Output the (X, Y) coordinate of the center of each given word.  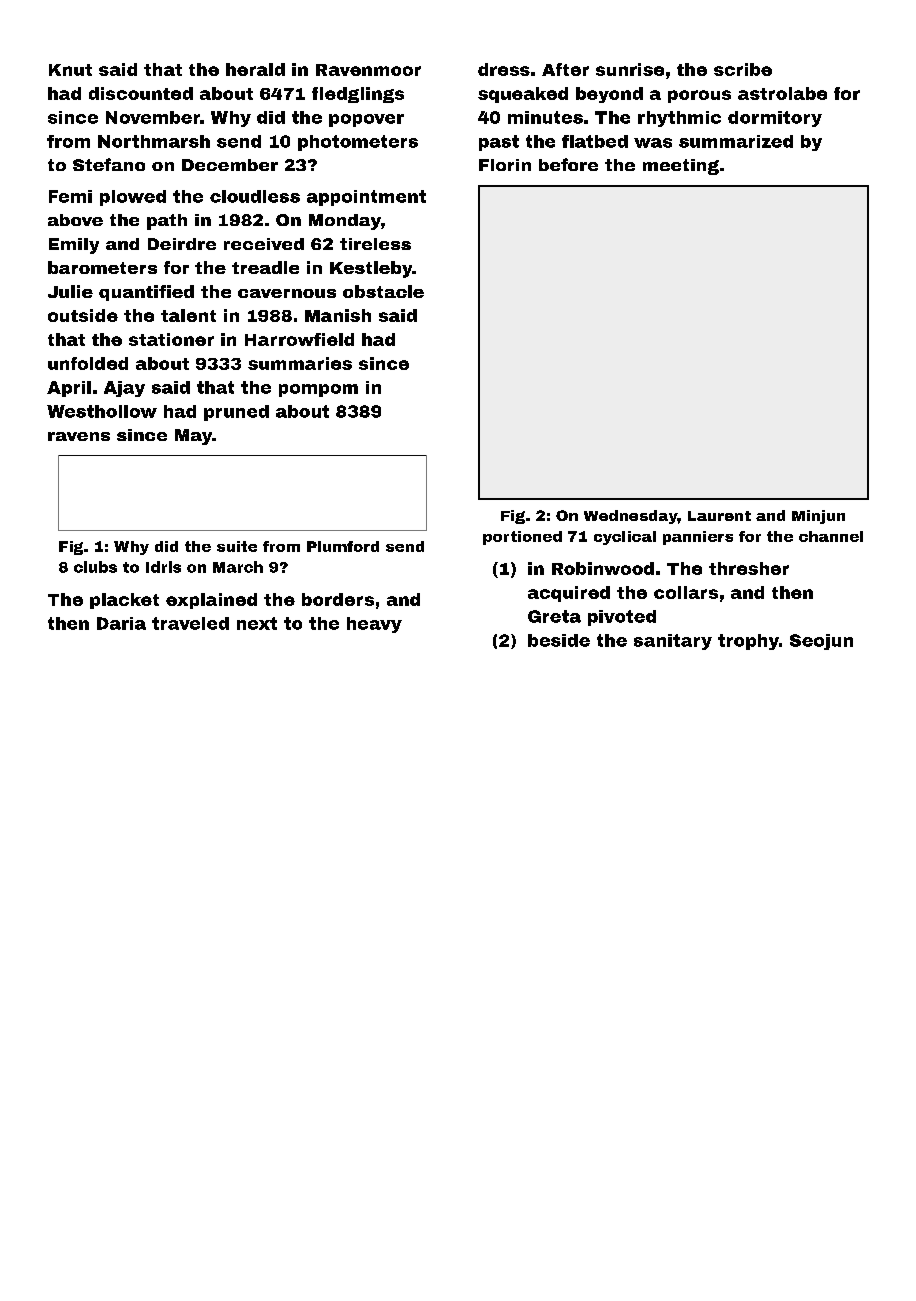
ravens (79, 436)
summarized (736, 141)
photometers (358, 143)
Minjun (818, 517)
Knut (70, 70)
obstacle (383, 291)
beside (559, 640)
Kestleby (371, 269)
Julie (70, 291)
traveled (190, 623)
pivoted (622, 618)
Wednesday (631, 517)
